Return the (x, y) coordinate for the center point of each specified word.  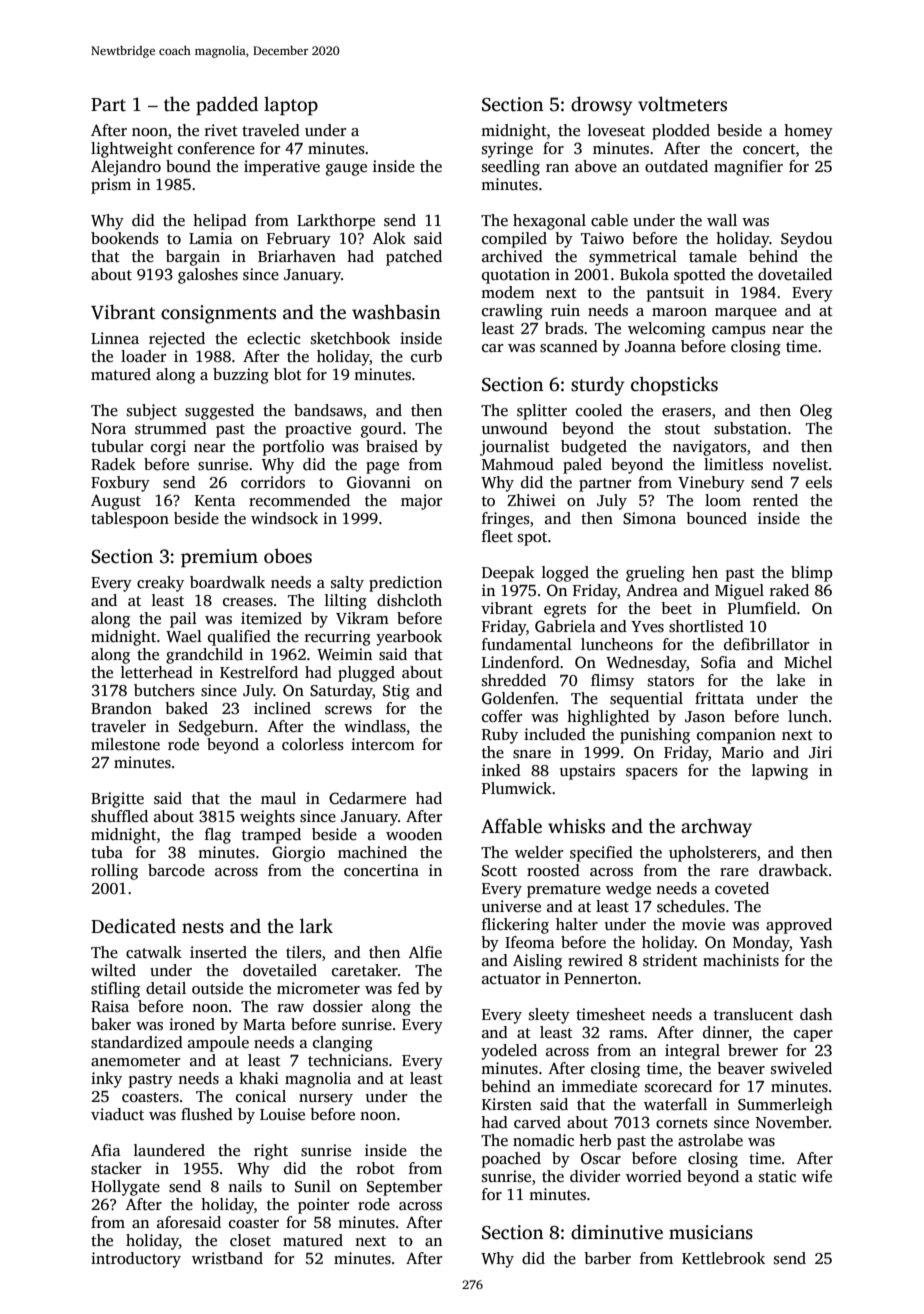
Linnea (115, 338)
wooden (414, 834)
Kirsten (507, 1104)
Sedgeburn (216, 728)
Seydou (806, 240)
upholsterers (713, 854)
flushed (207, 1114)
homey (808, 132)
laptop (291, 106)
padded (227, 106)
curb (426, 356)
